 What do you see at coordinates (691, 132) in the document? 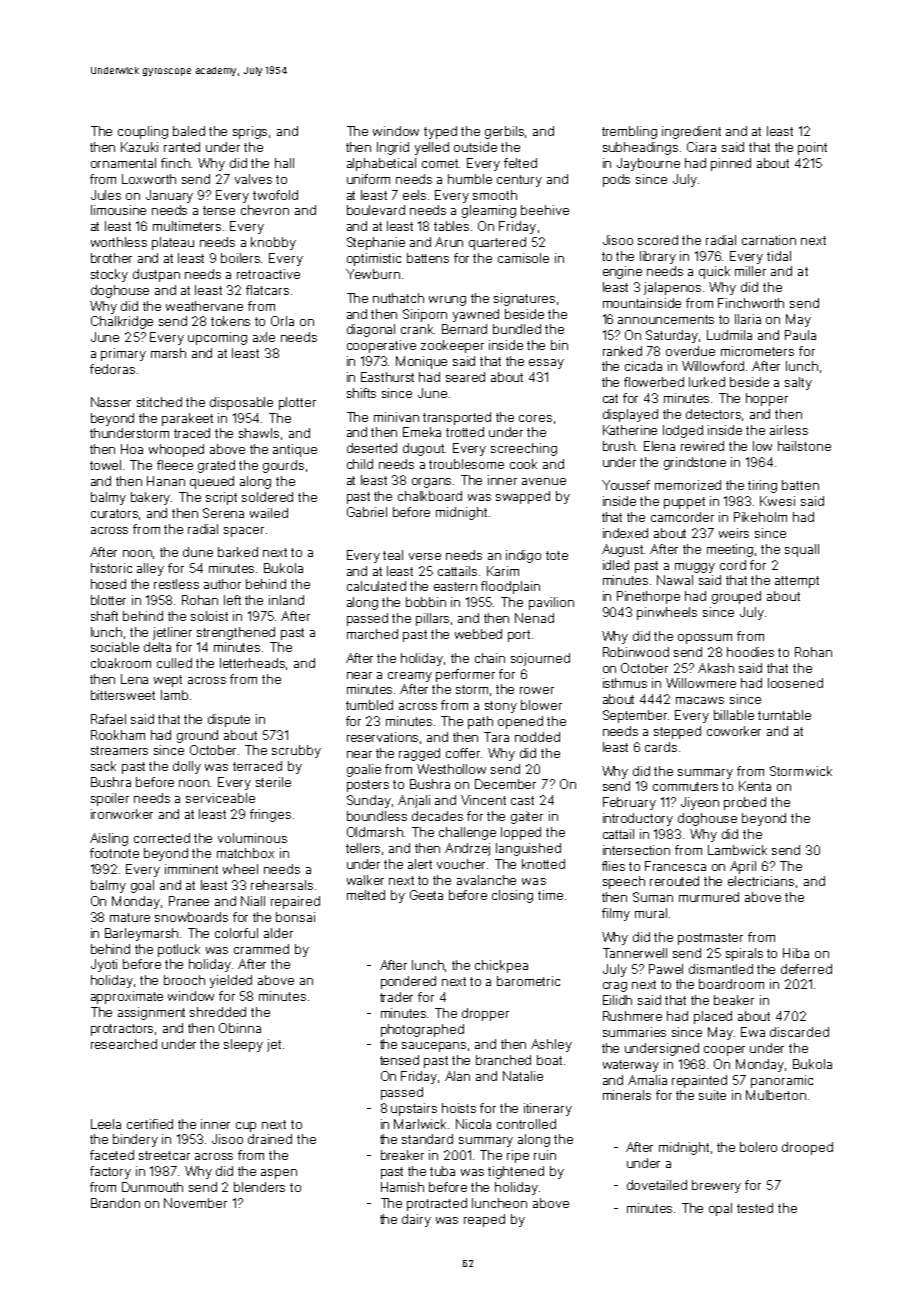
I see `ingredient` at bounding box center [691, 132].
